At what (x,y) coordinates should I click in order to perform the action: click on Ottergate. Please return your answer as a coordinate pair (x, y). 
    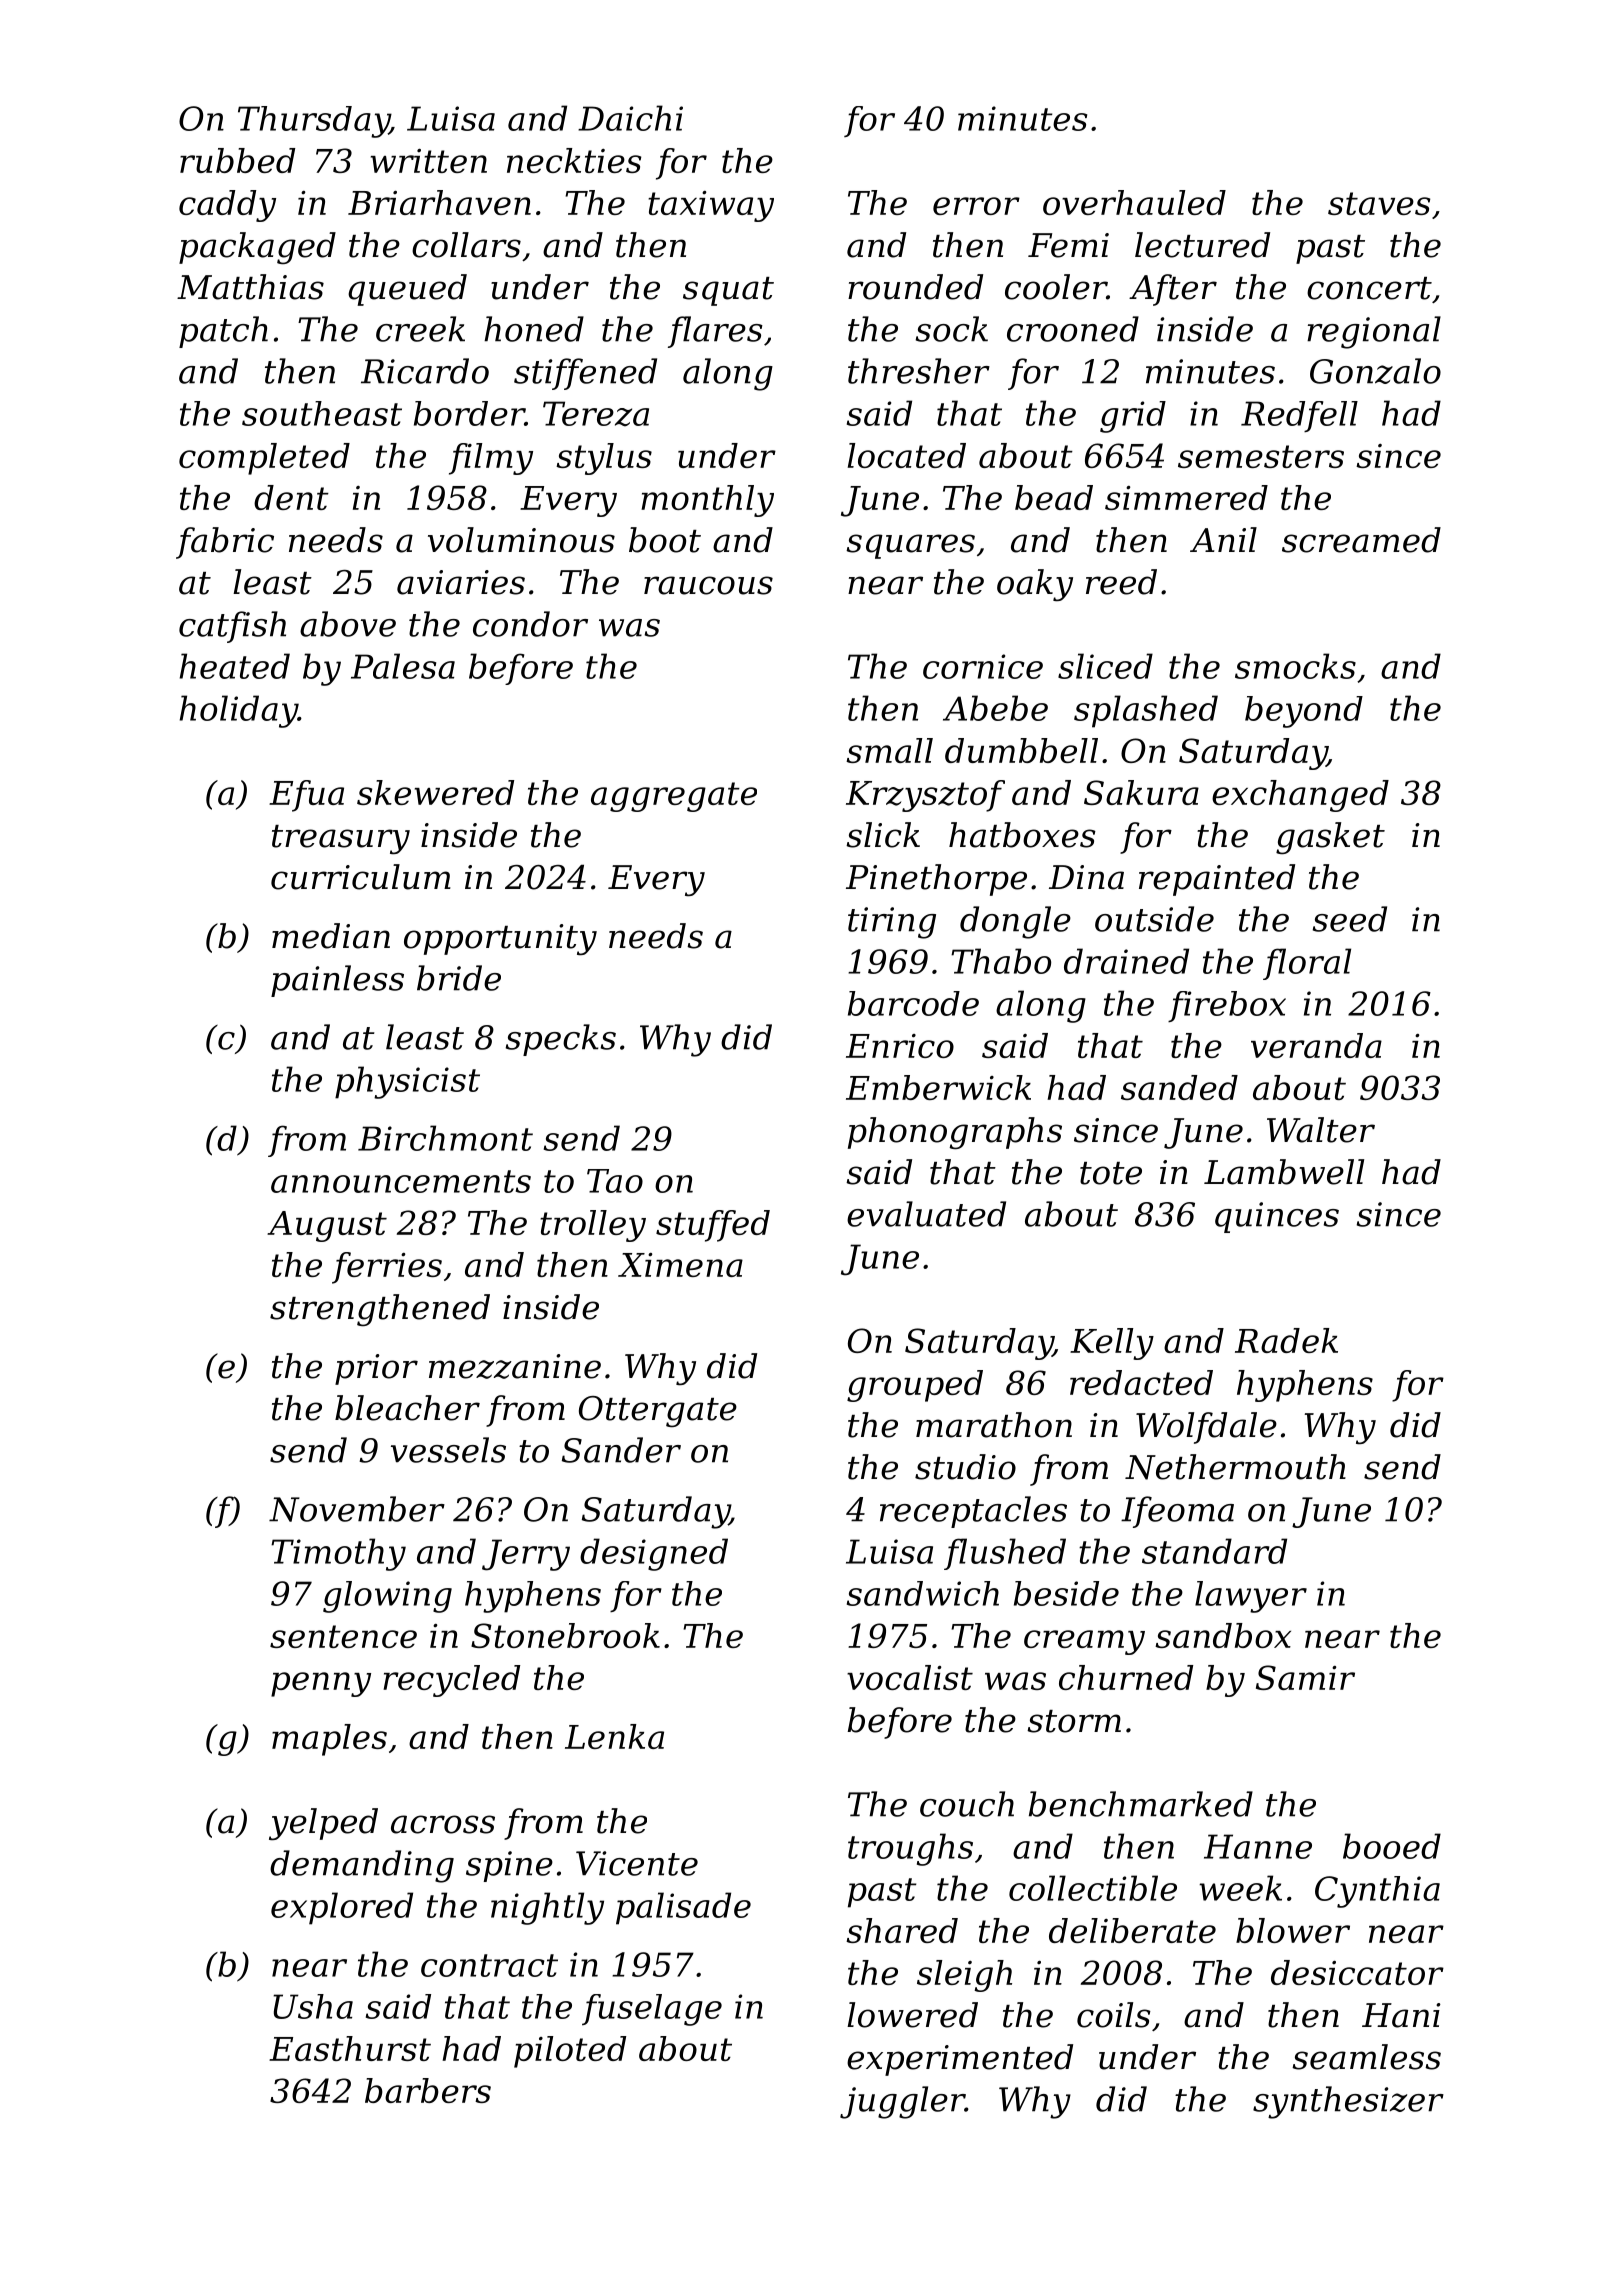
    Looking at the image, I should click on (658, 1411).
